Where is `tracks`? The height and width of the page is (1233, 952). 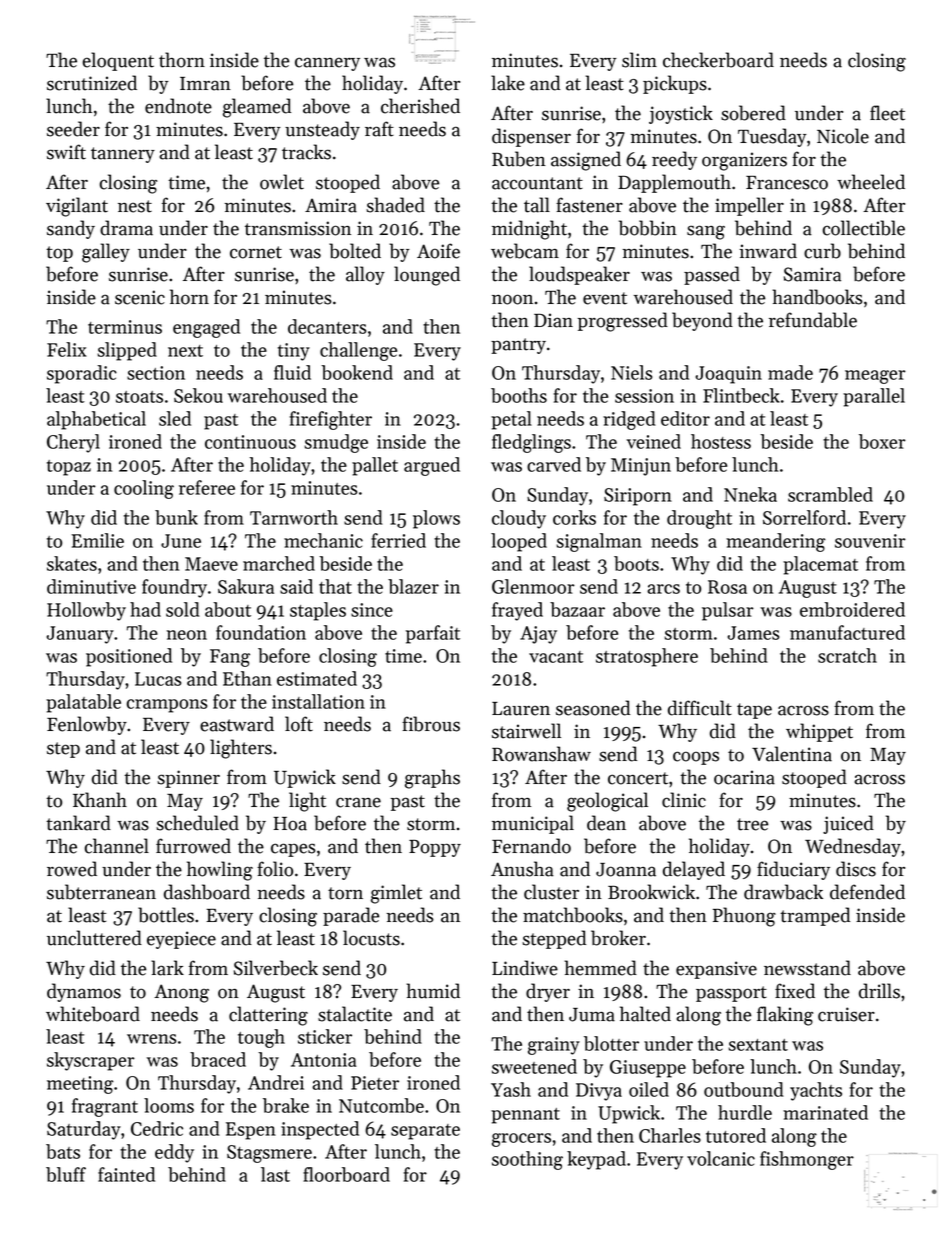 tracks is located at coordinates (306, 152).
